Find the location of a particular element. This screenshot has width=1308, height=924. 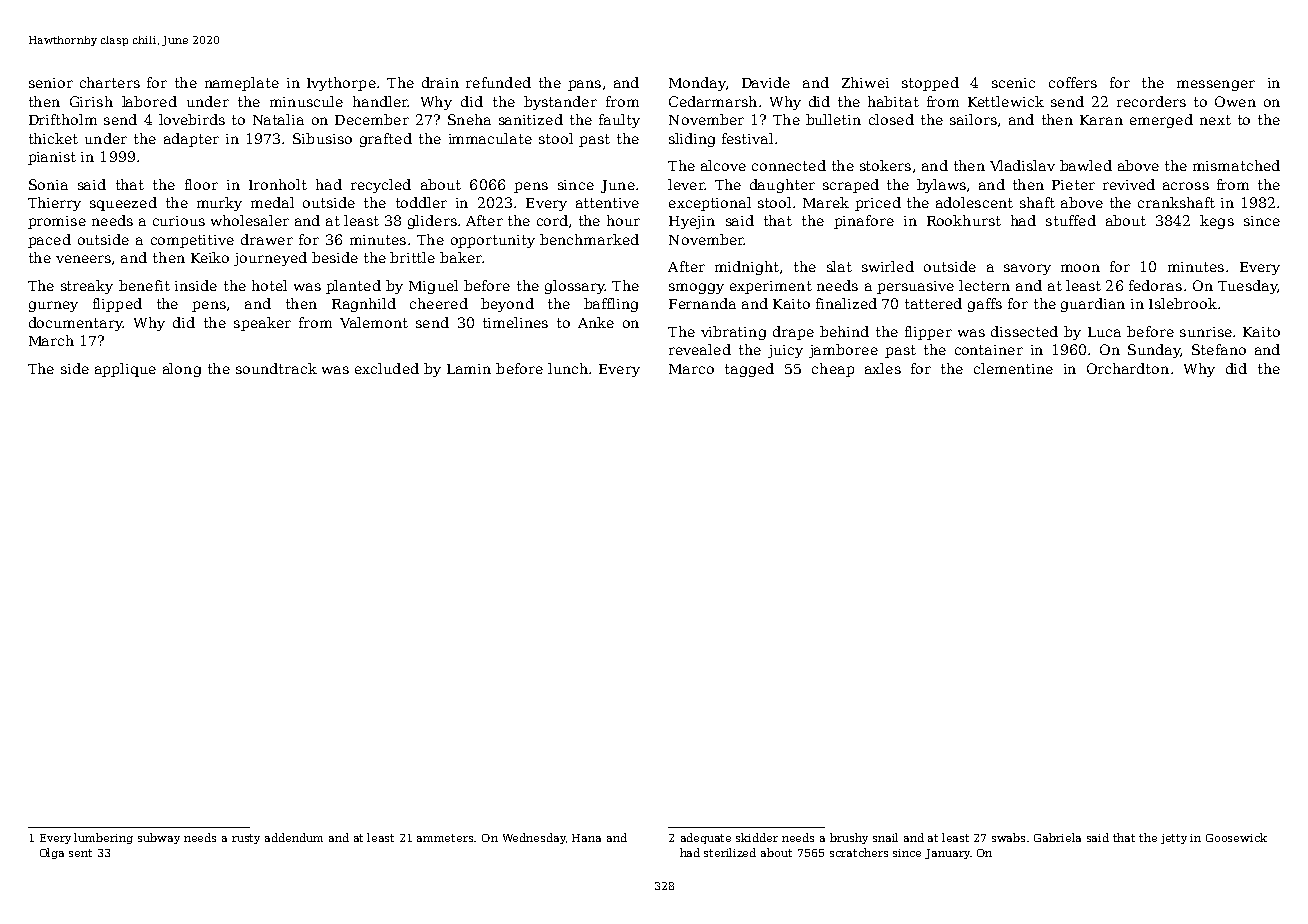

messenger is located at coordinates (1216, 85).
